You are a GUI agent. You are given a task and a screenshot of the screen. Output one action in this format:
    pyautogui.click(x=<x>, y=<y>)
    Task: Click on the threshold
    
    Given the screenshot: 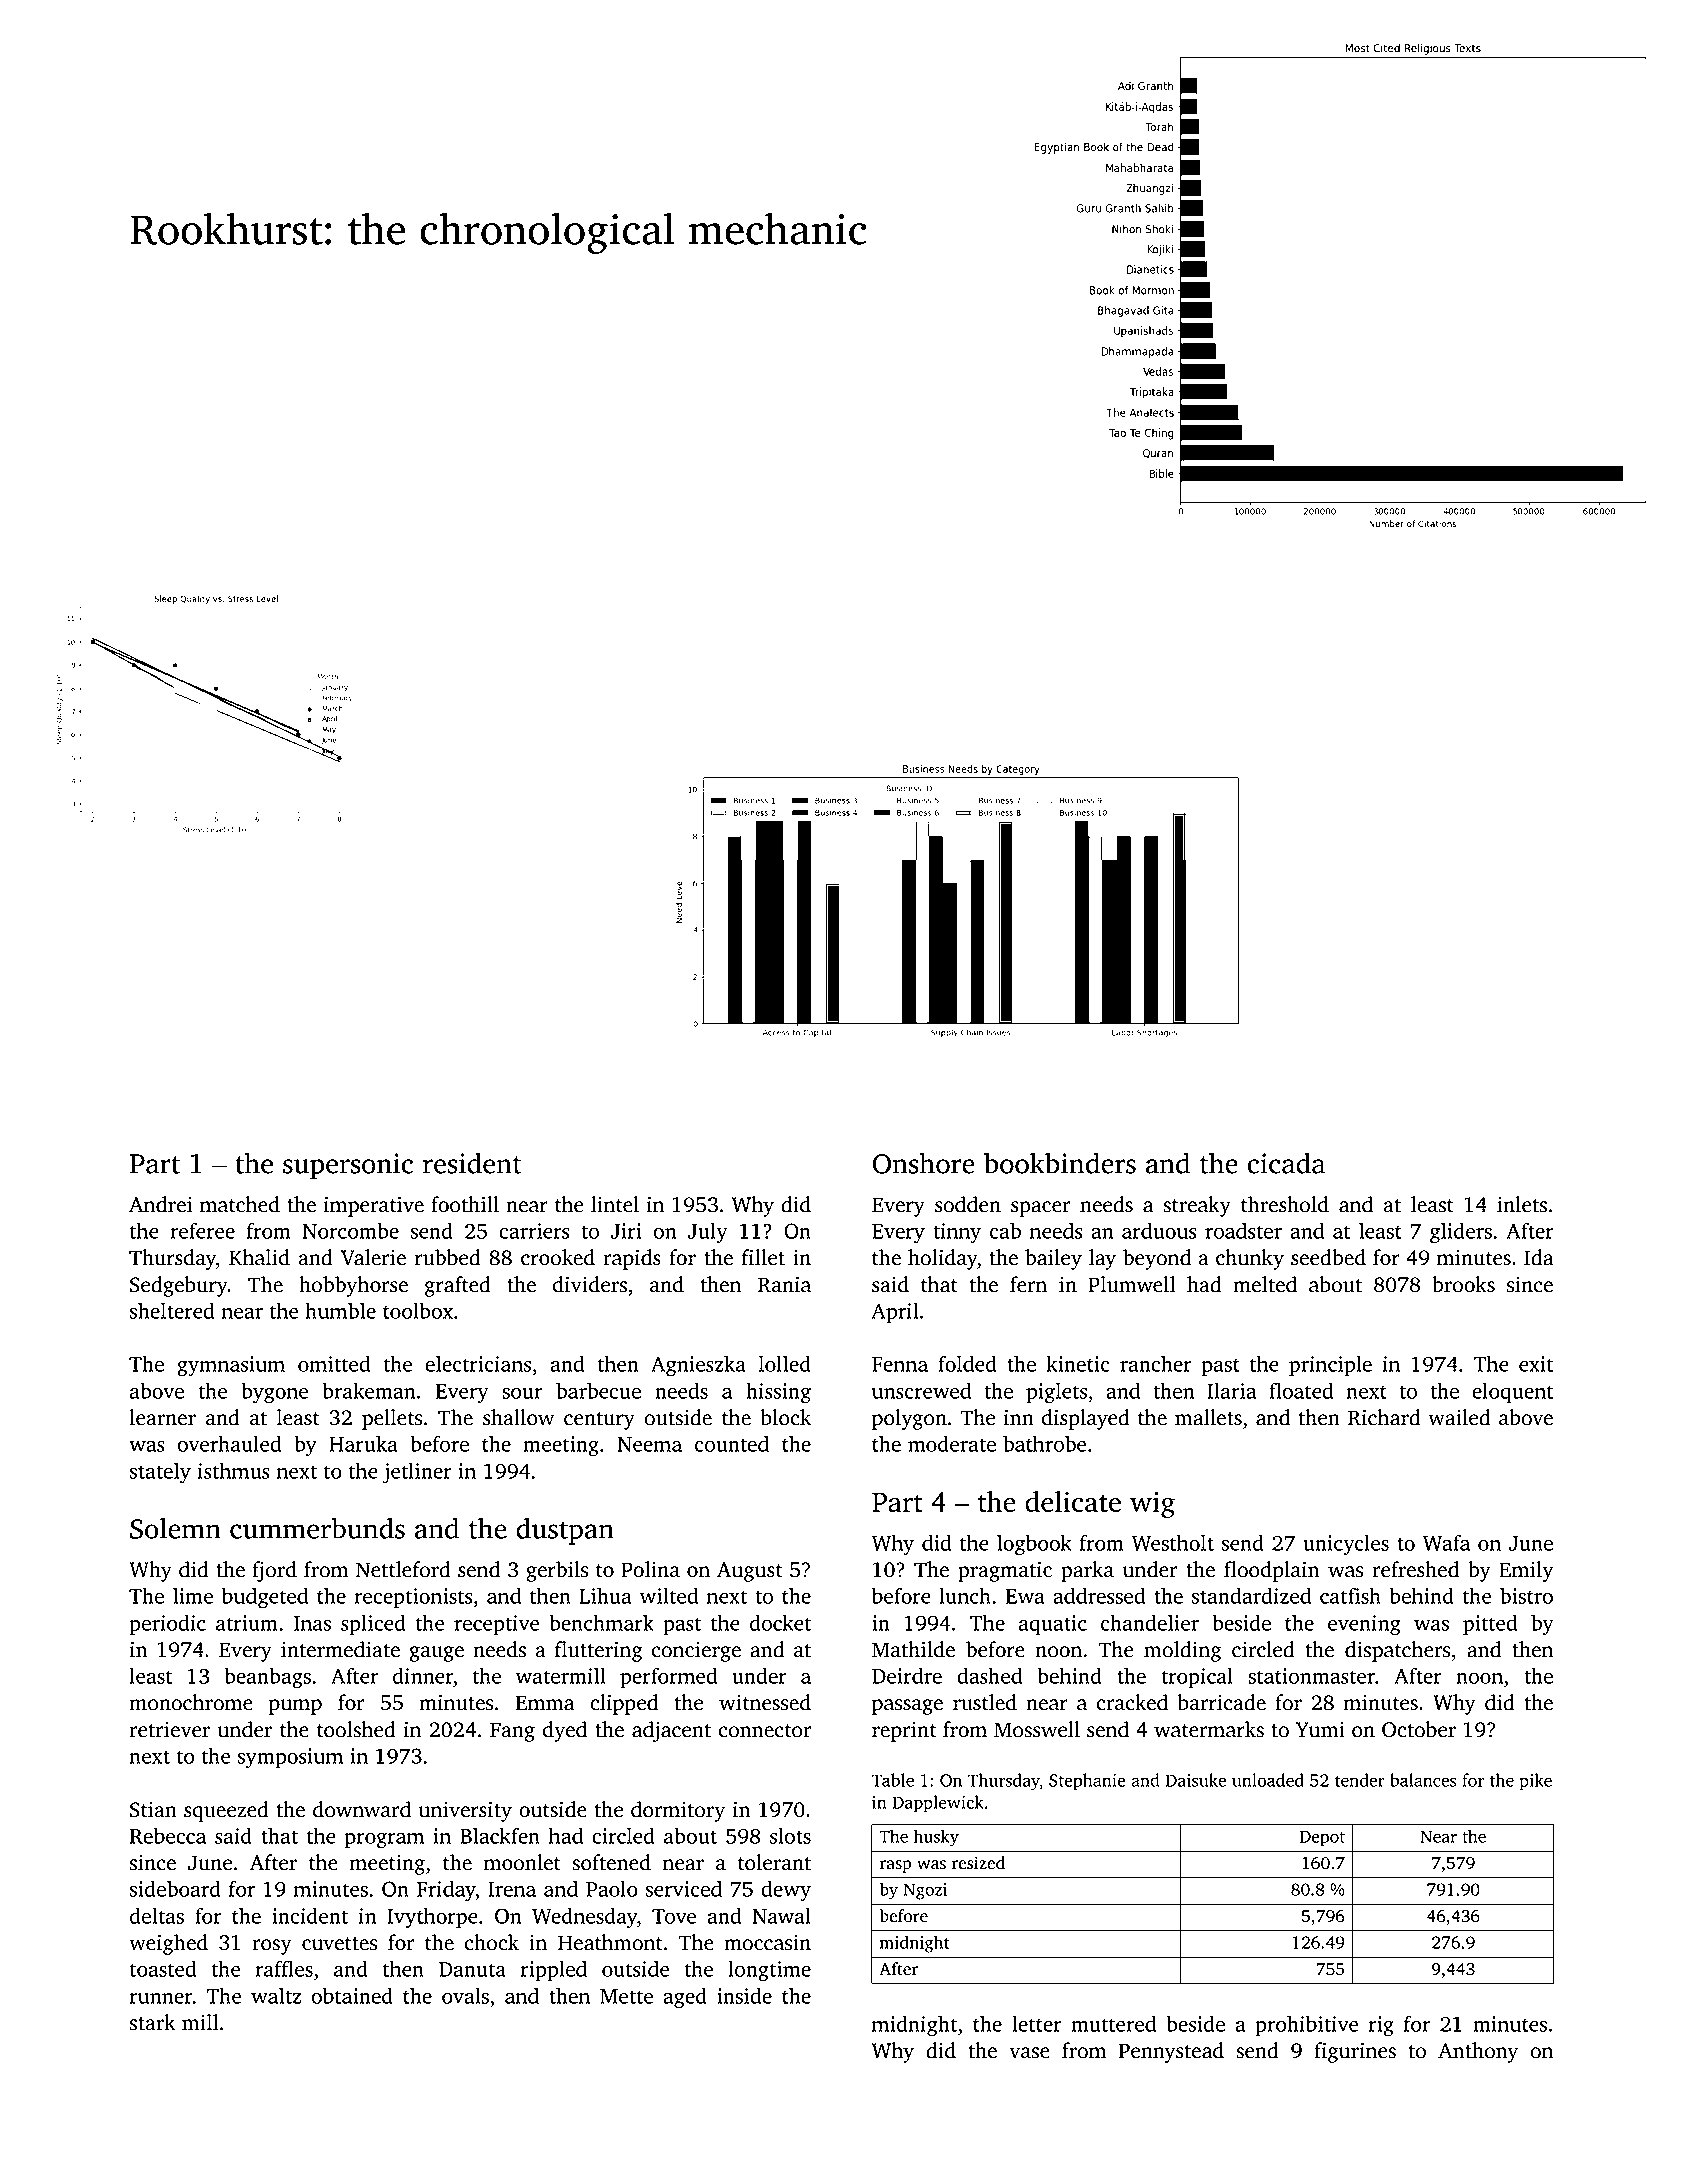 What is the action you would take?
    pyautogui.click(x=1285, y=1204)
